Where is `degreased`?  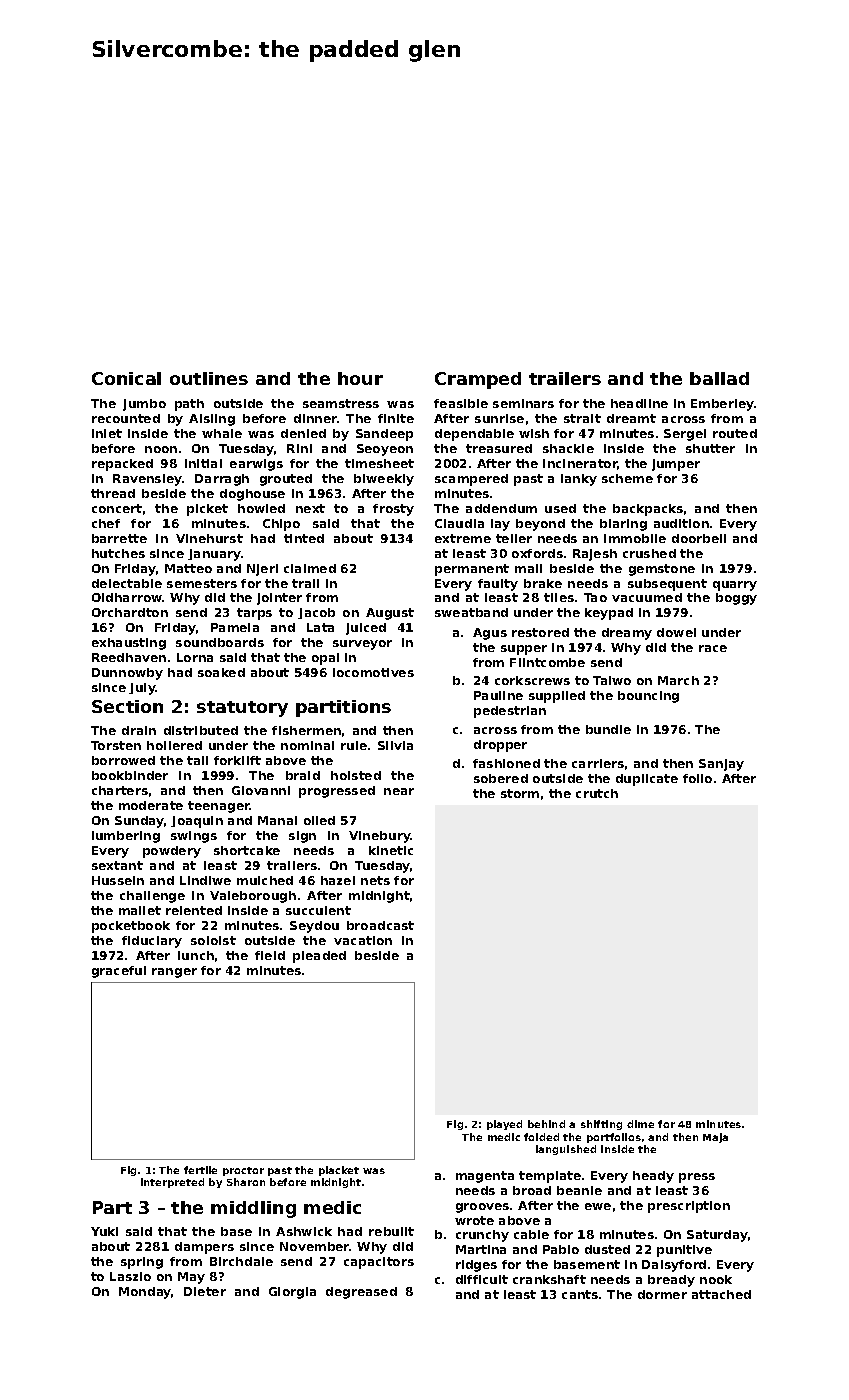
degreased is located at coordinates (361, 1293).
